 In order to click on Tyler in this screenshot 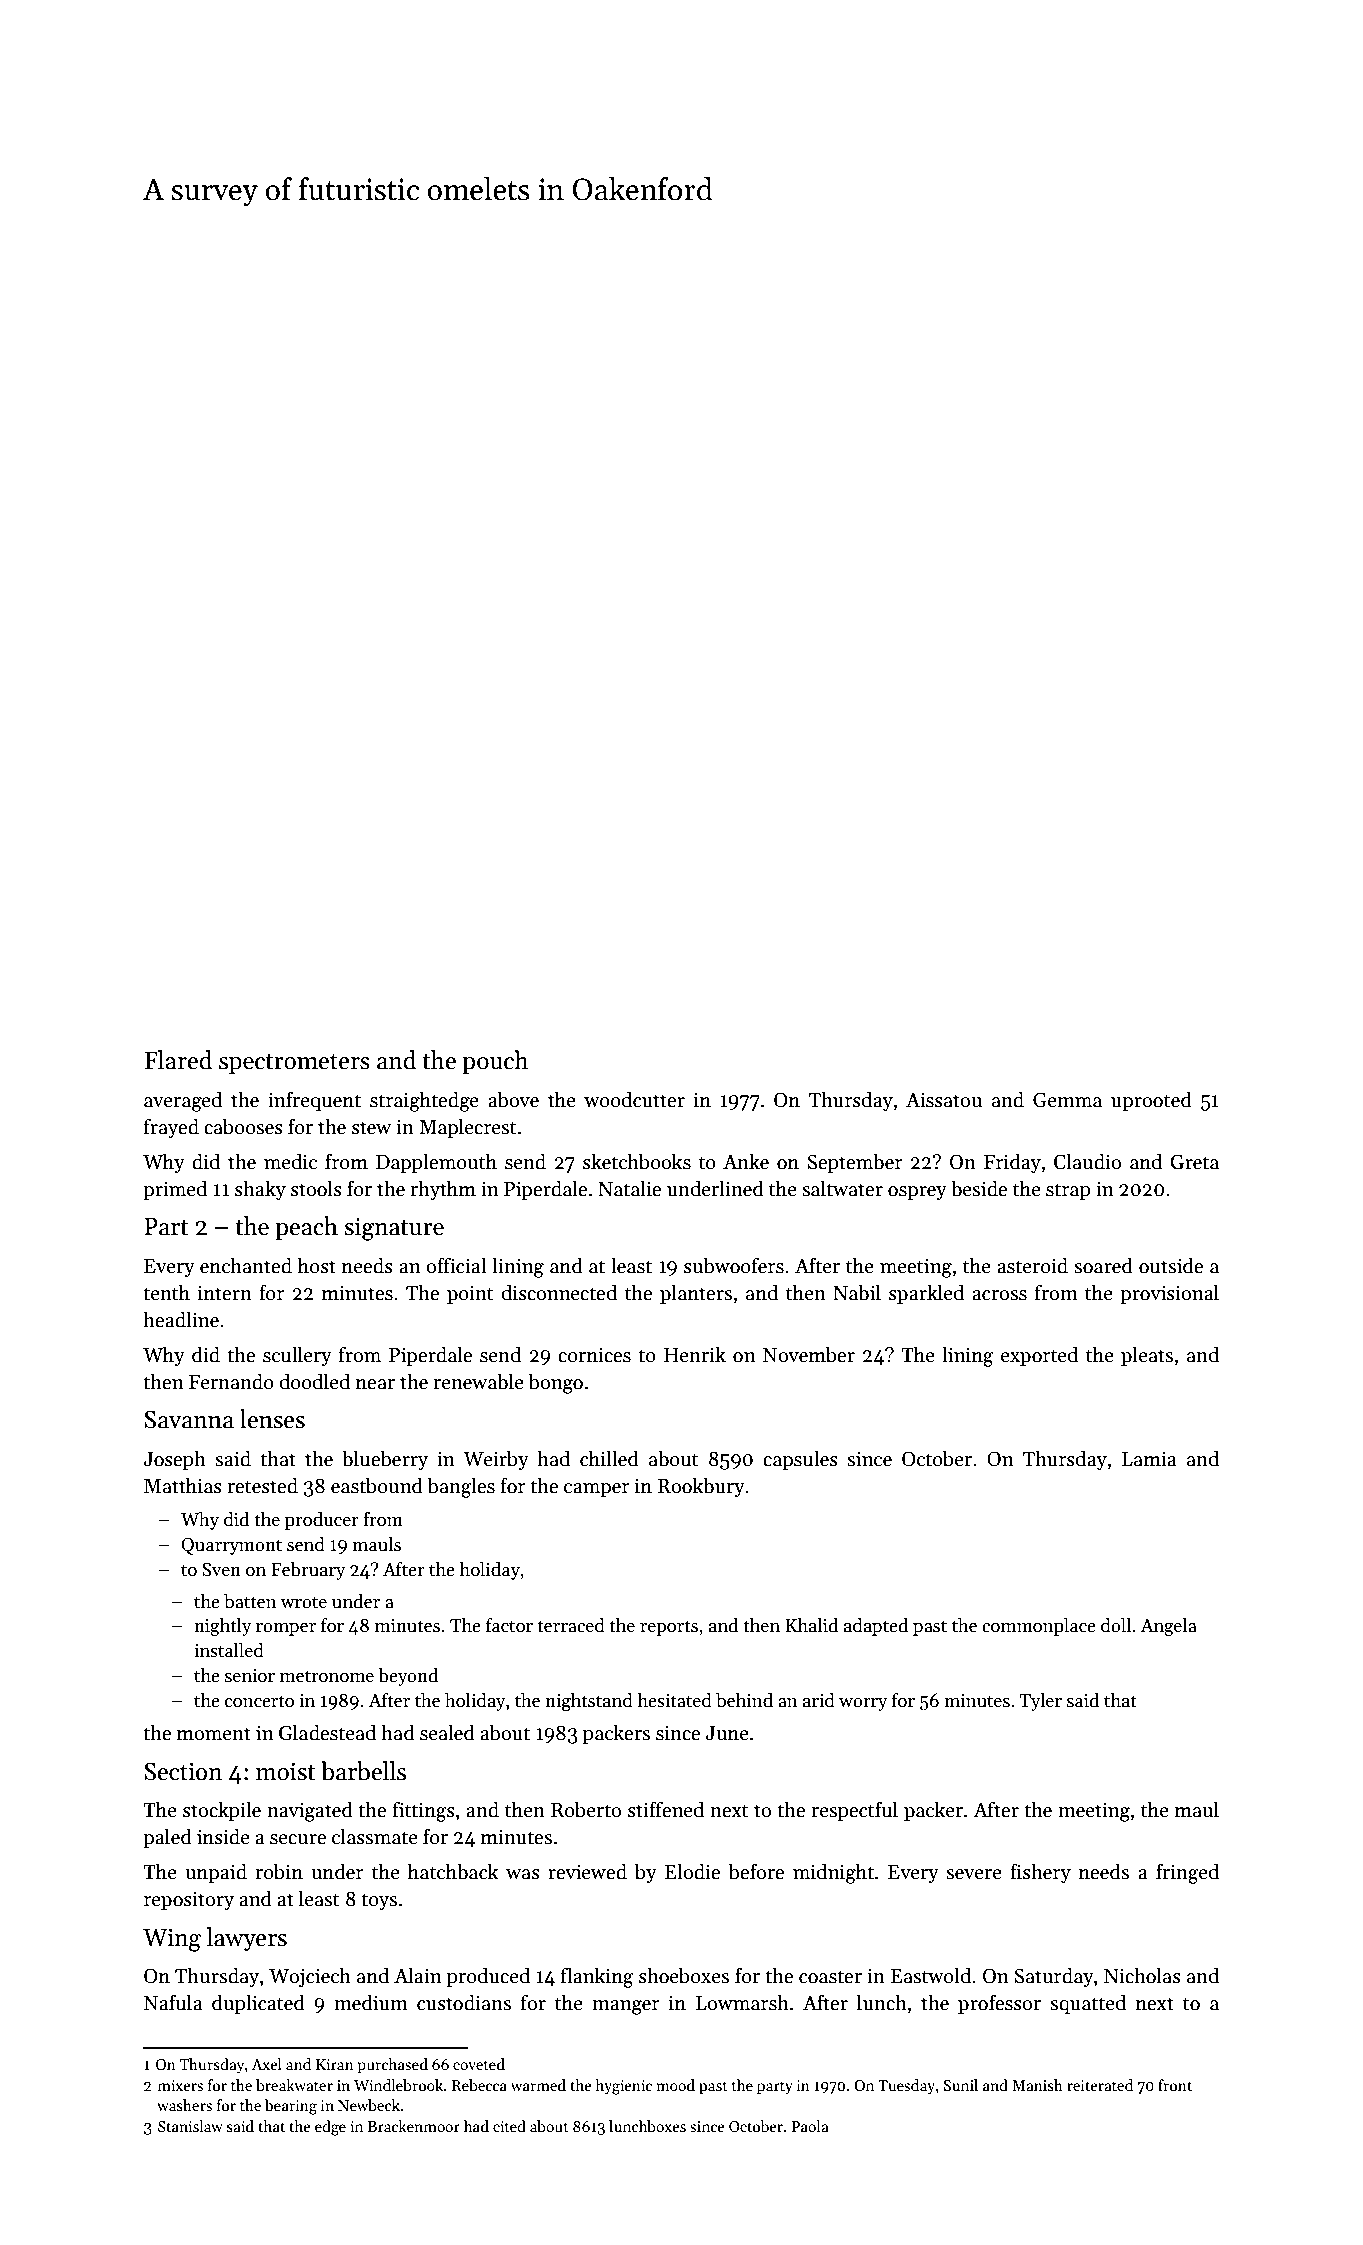, I will do `click(1041, 1702)`.
